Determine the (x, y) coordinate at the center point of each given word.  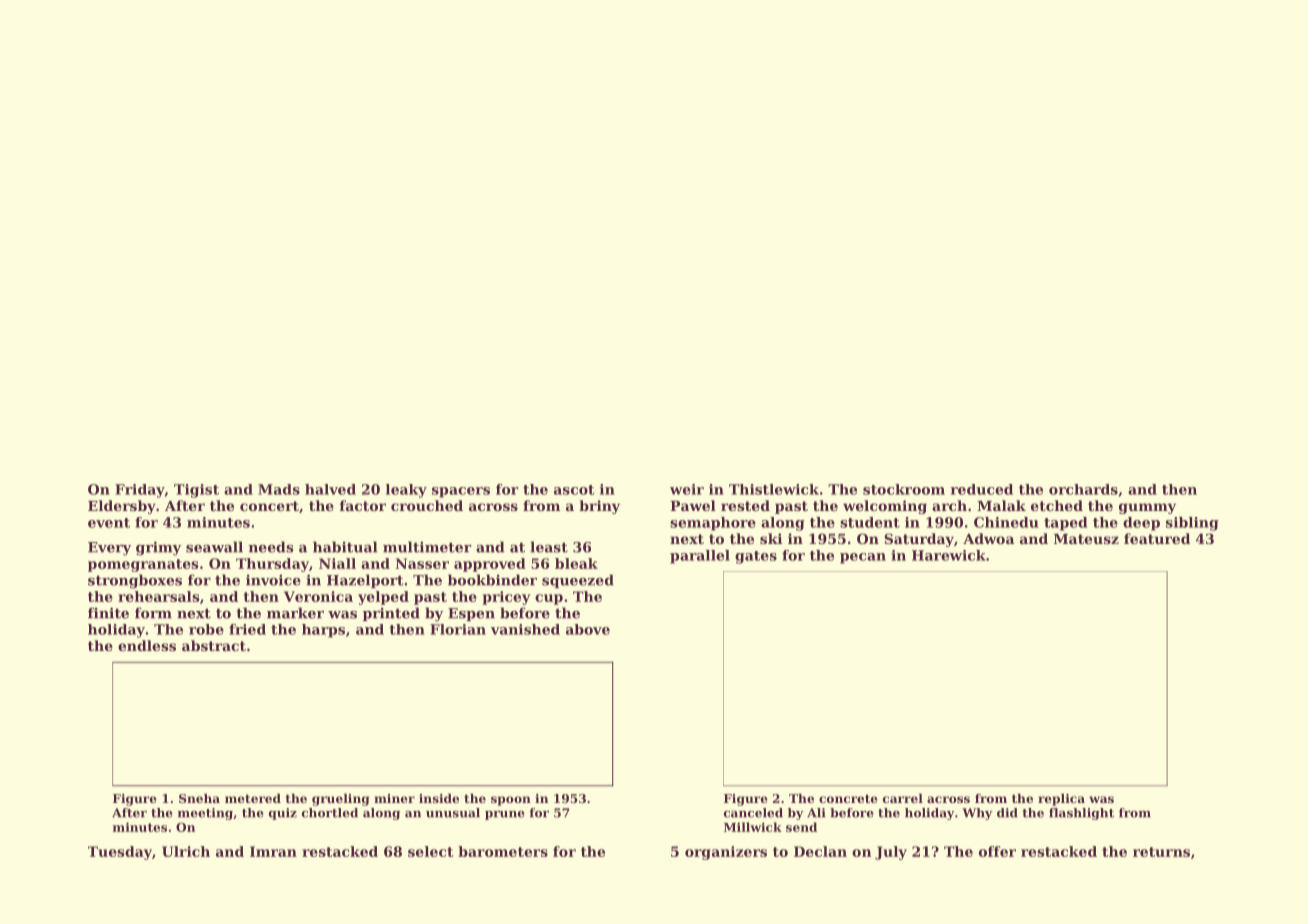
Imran (273, 851)
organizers (726, 853)
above (588, 629)
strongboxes (135, 581)
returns (1161, 852)
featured (1157, 538)
